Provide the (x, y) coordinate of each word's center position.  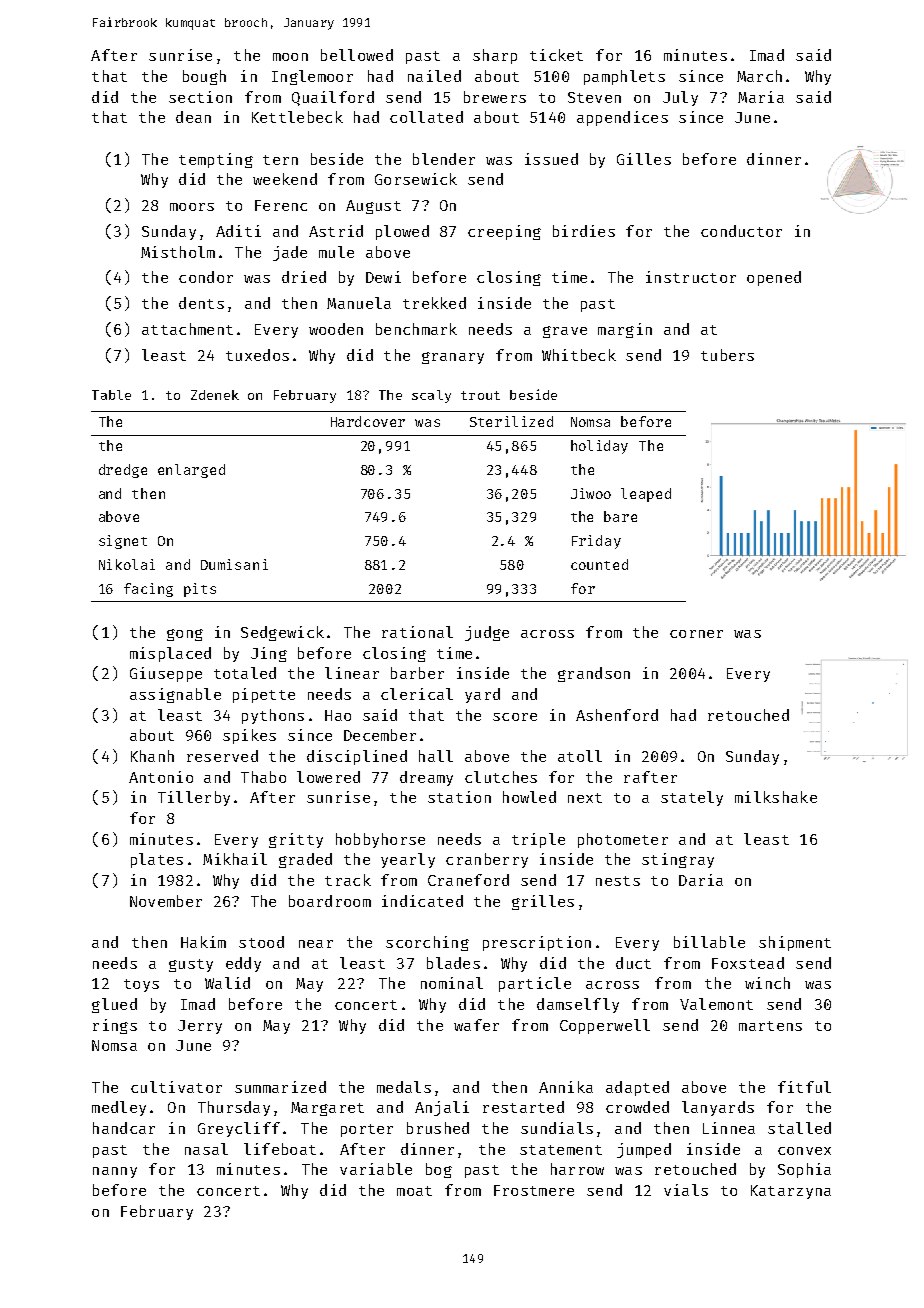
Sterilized (511, 421)
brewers (495, 97)
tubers (727, 355)
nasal (206, 1149)
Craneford (468, 880)
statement (561, 1150)
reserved (222, 756)
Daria (701, 880)
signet (123, 542)
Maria (761, 97)
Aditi (238, 231)
